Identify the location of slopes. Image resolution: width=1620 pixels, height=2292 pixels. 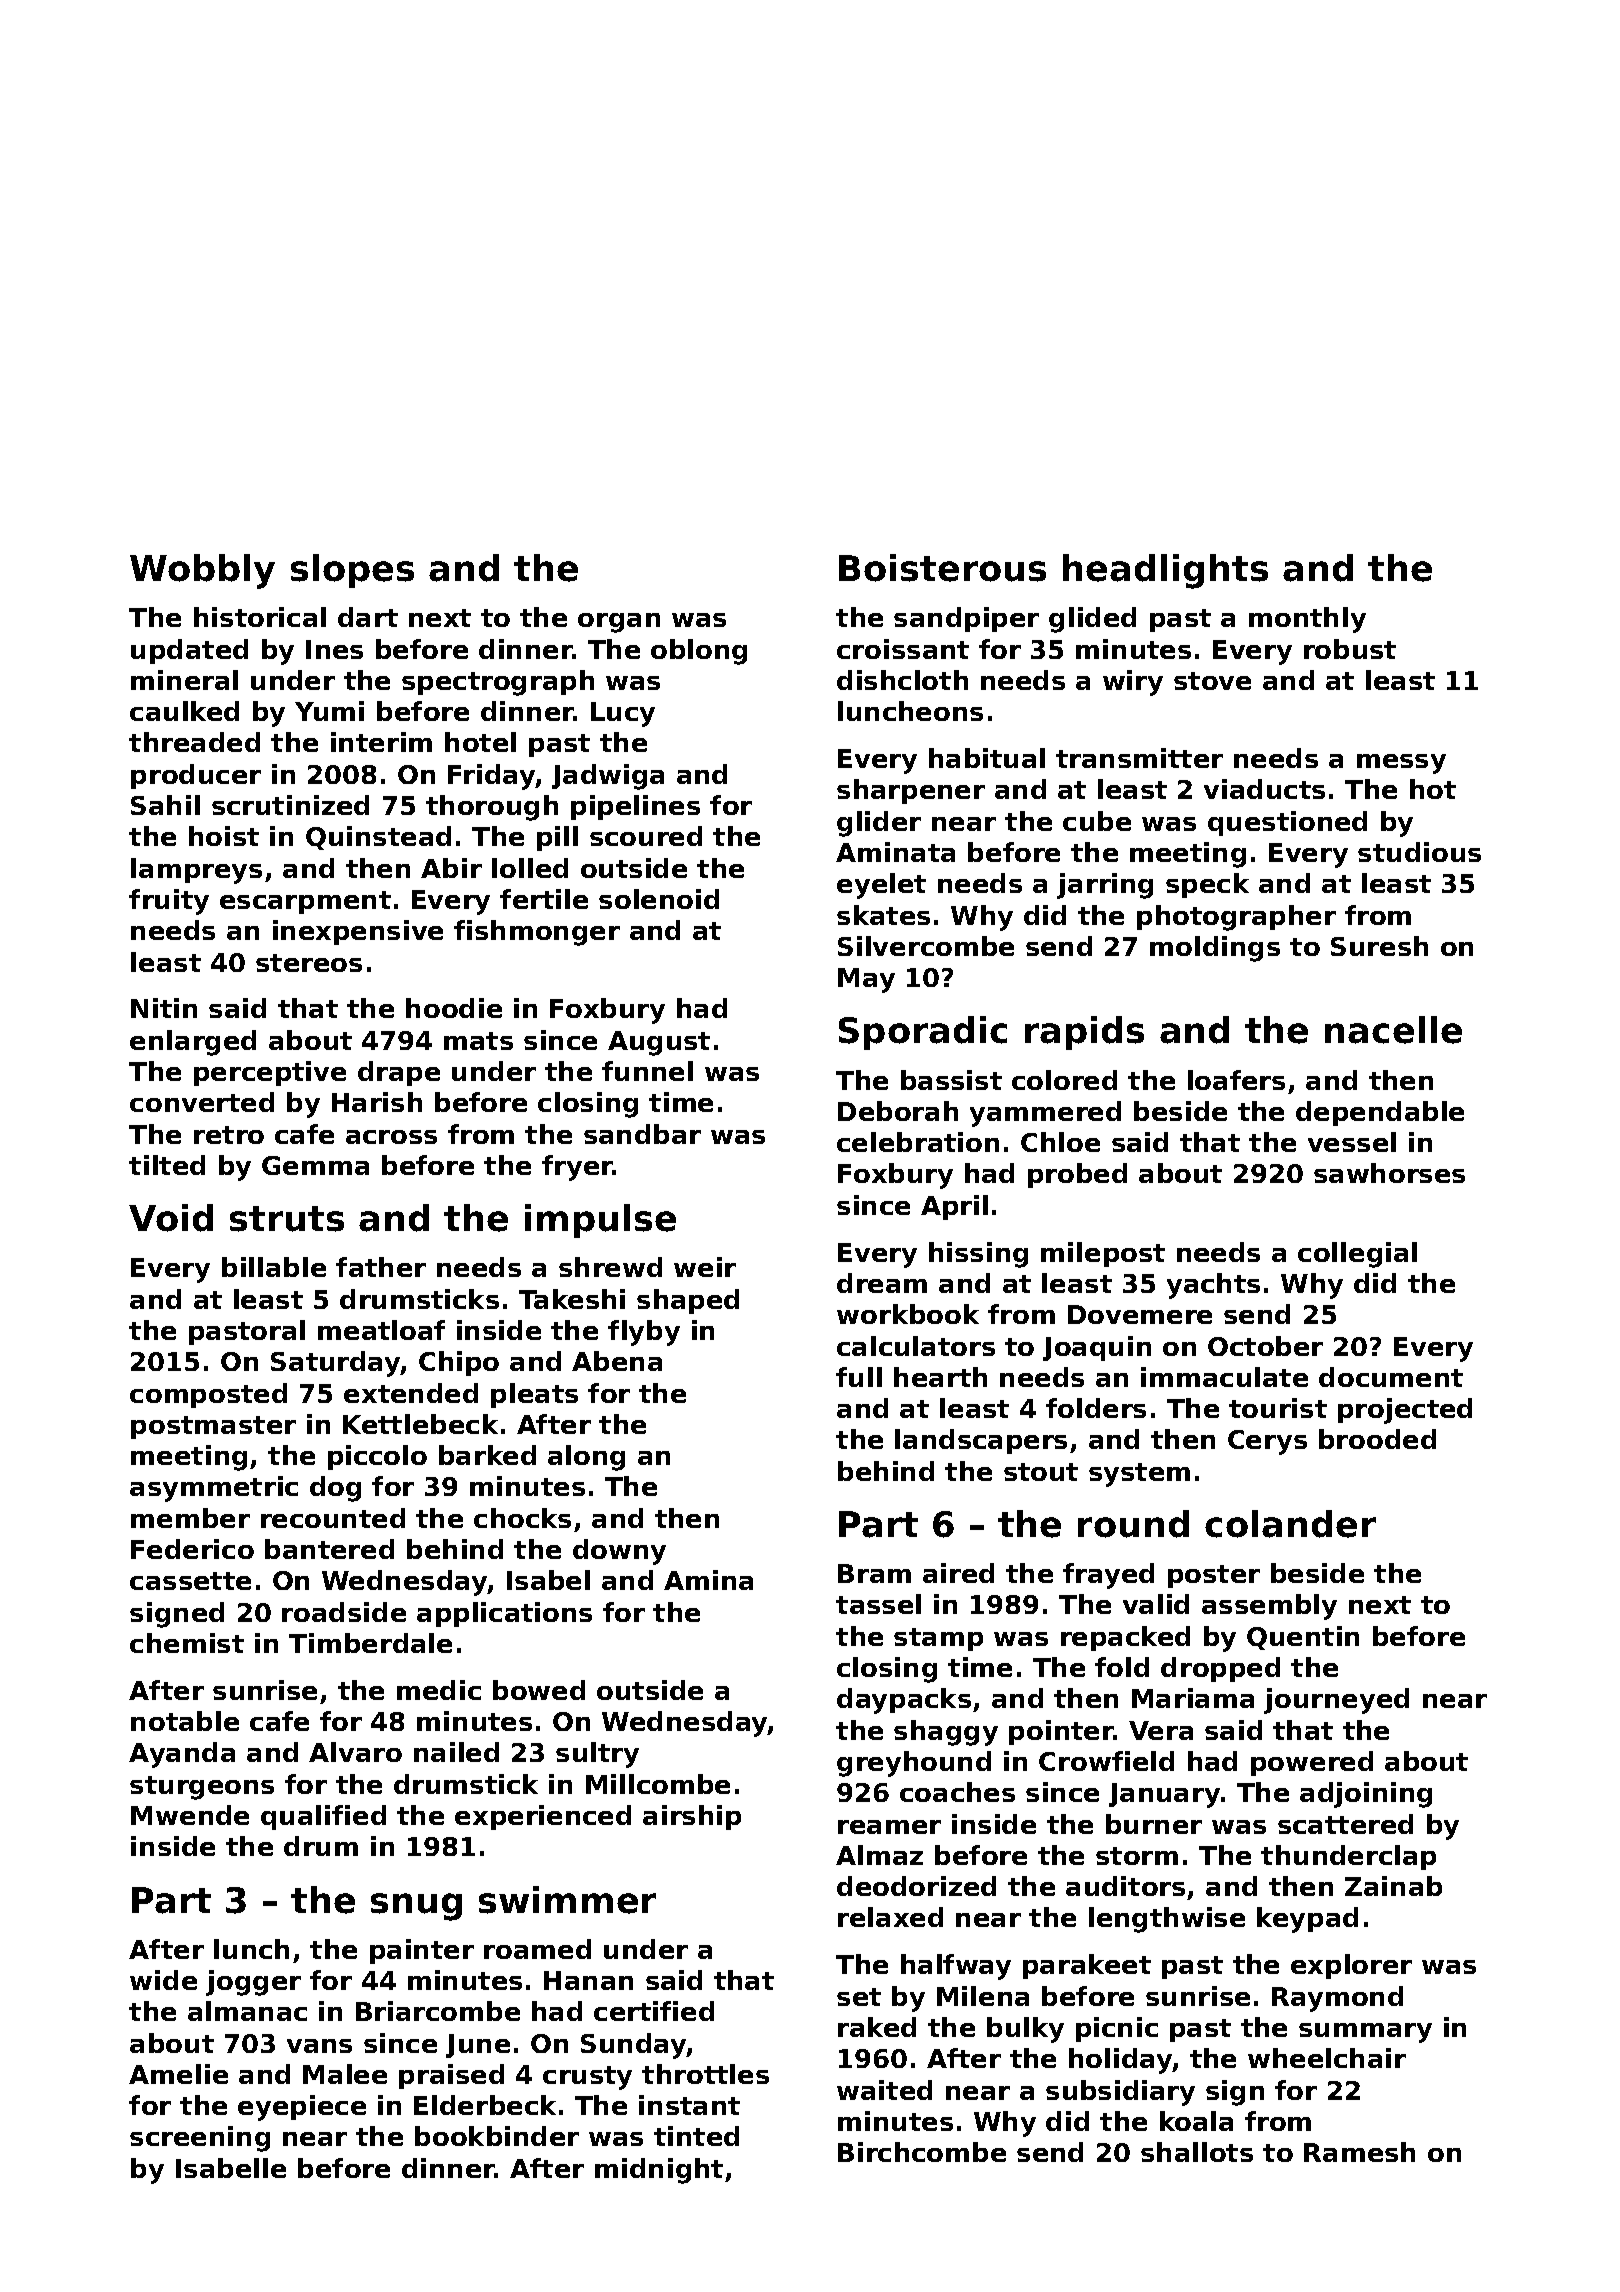
(352, 571).
